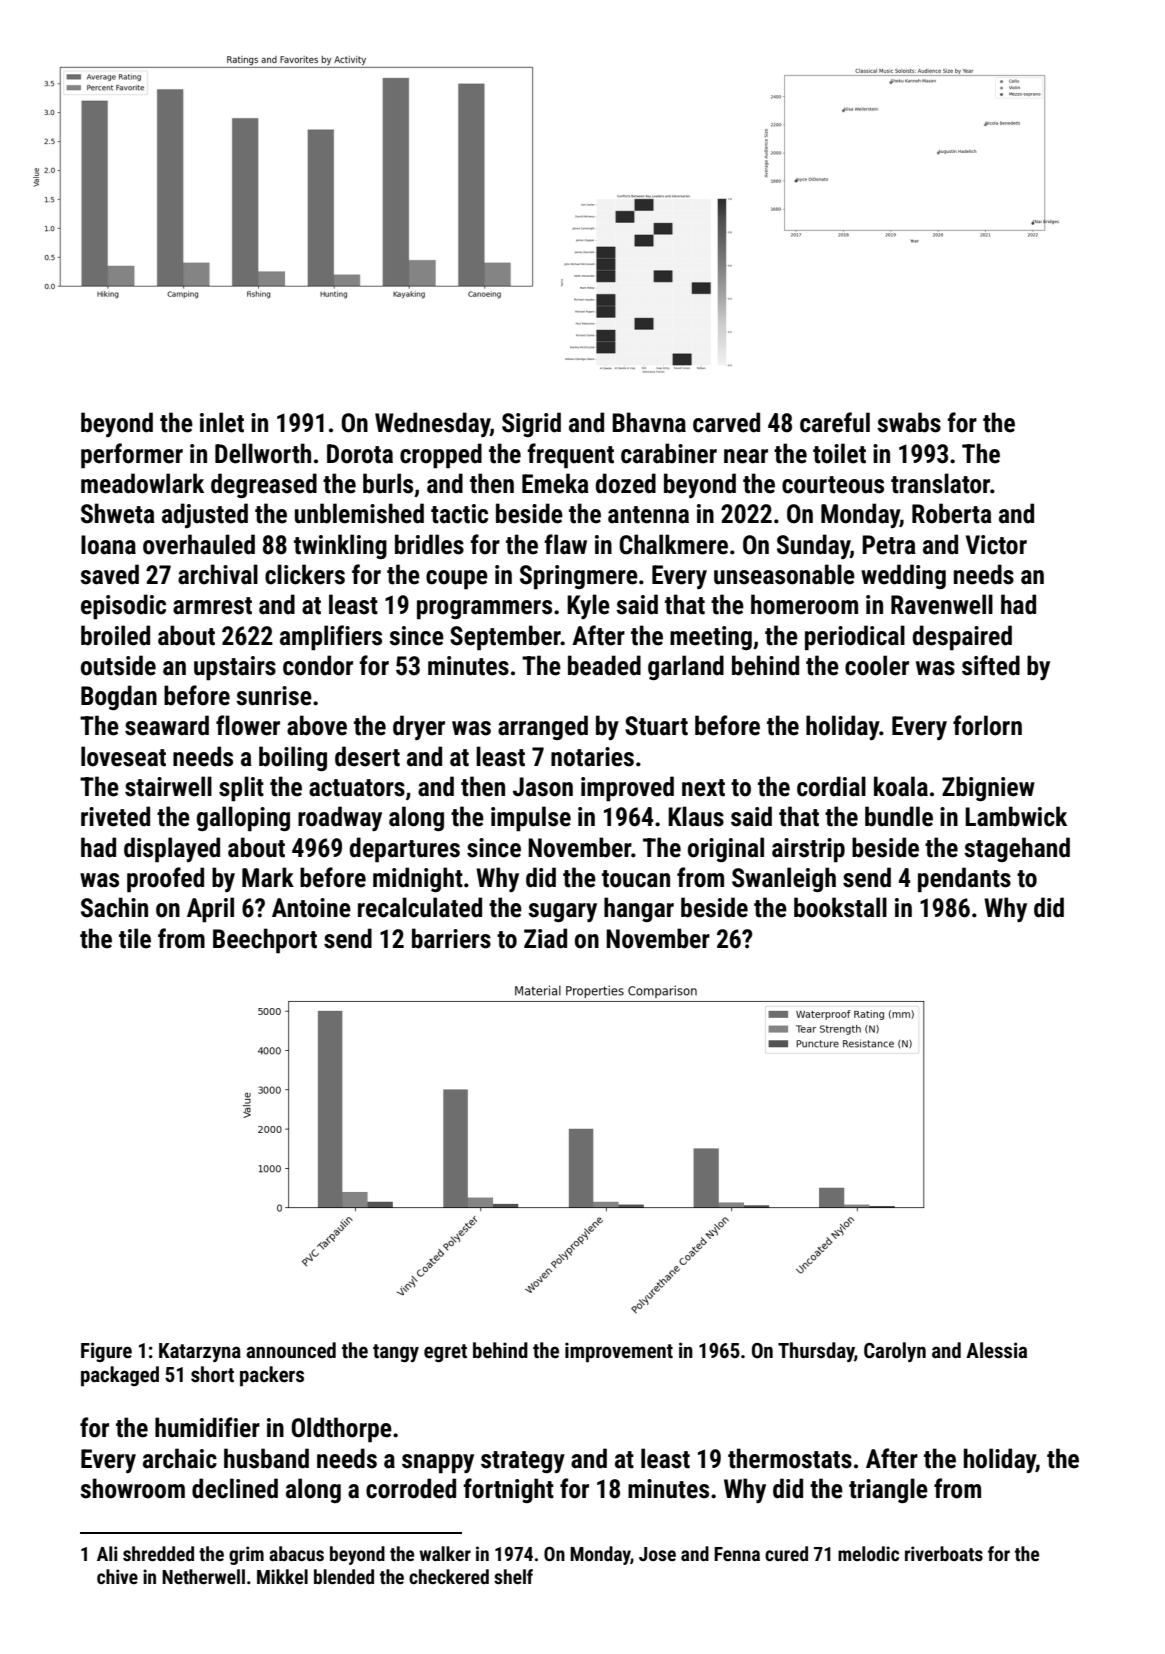 The image size is (1165, 1654). I want to click on Ziad, so click(545, 938).
